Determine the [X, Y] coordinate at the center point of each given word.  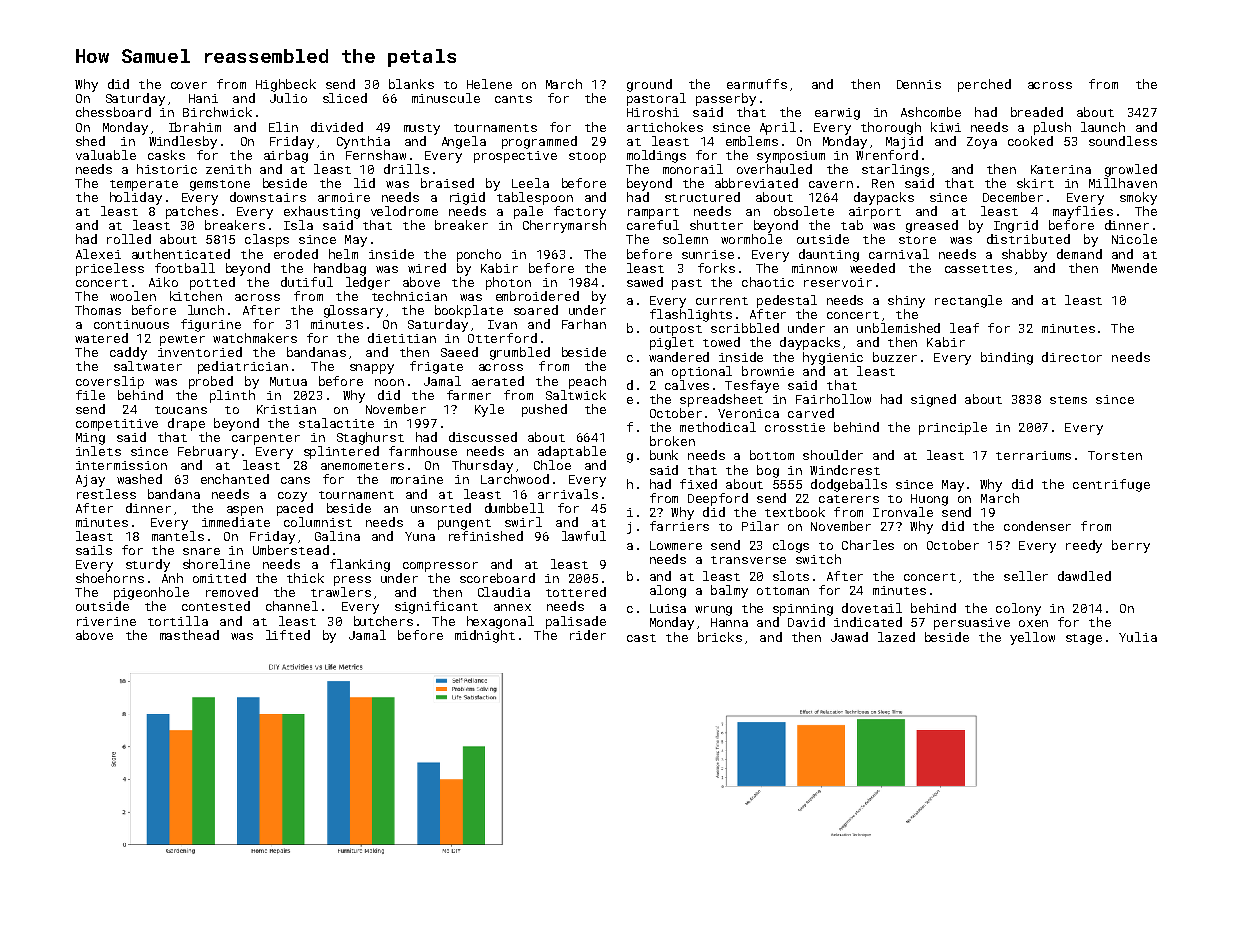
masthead [189, 635]
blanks [411, 84]
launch [1103, 127]
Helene [489, 84]
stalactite [336, 423]
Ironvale [903, 512]
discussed [483, 437]
